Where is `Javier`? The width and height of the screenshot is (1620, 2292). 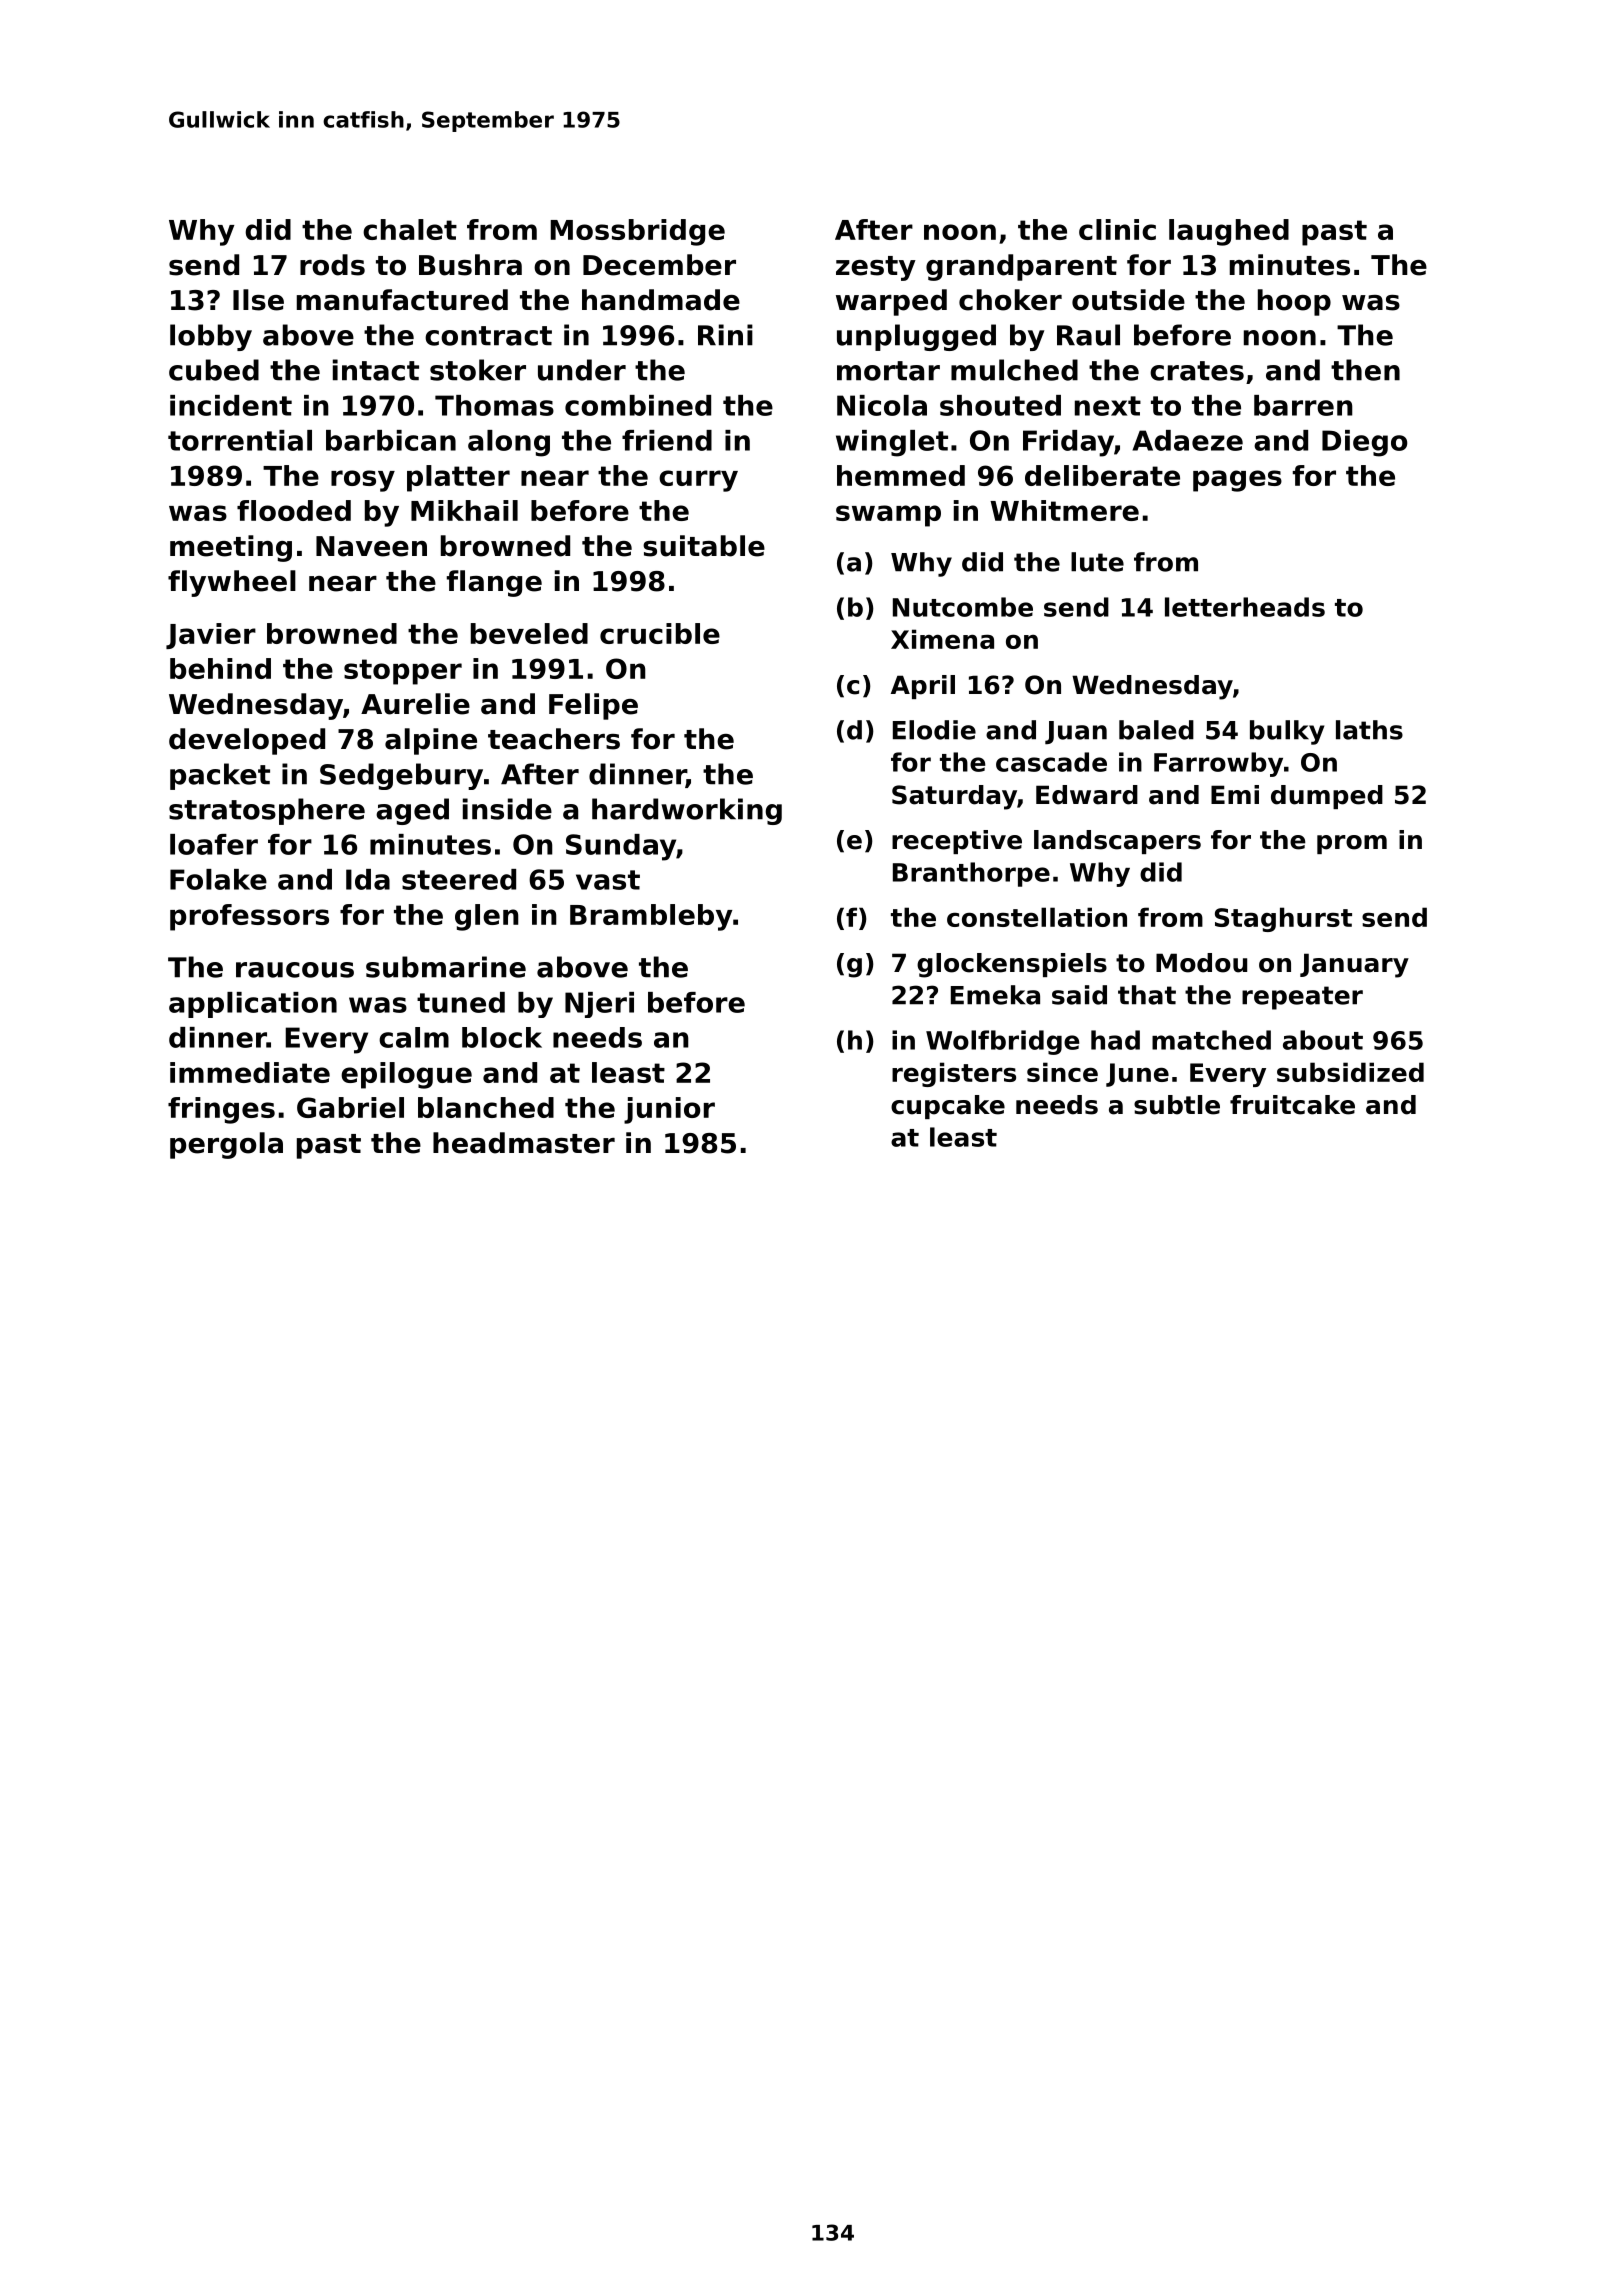
Javier is located at coordinates (211, 636).
